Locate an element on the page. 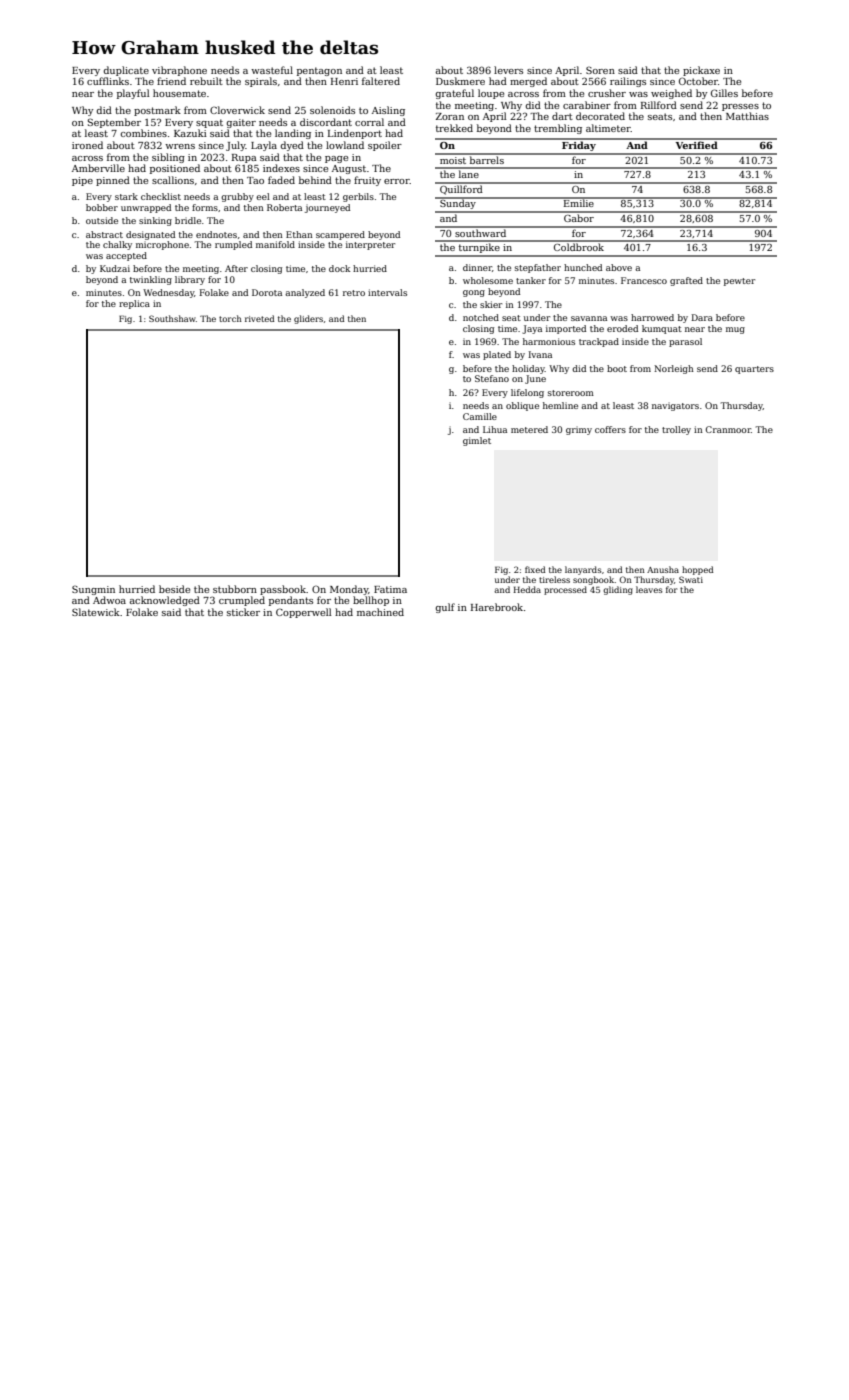 The image size is (849, 1400). gliders is located at coordinates (308, 319).
